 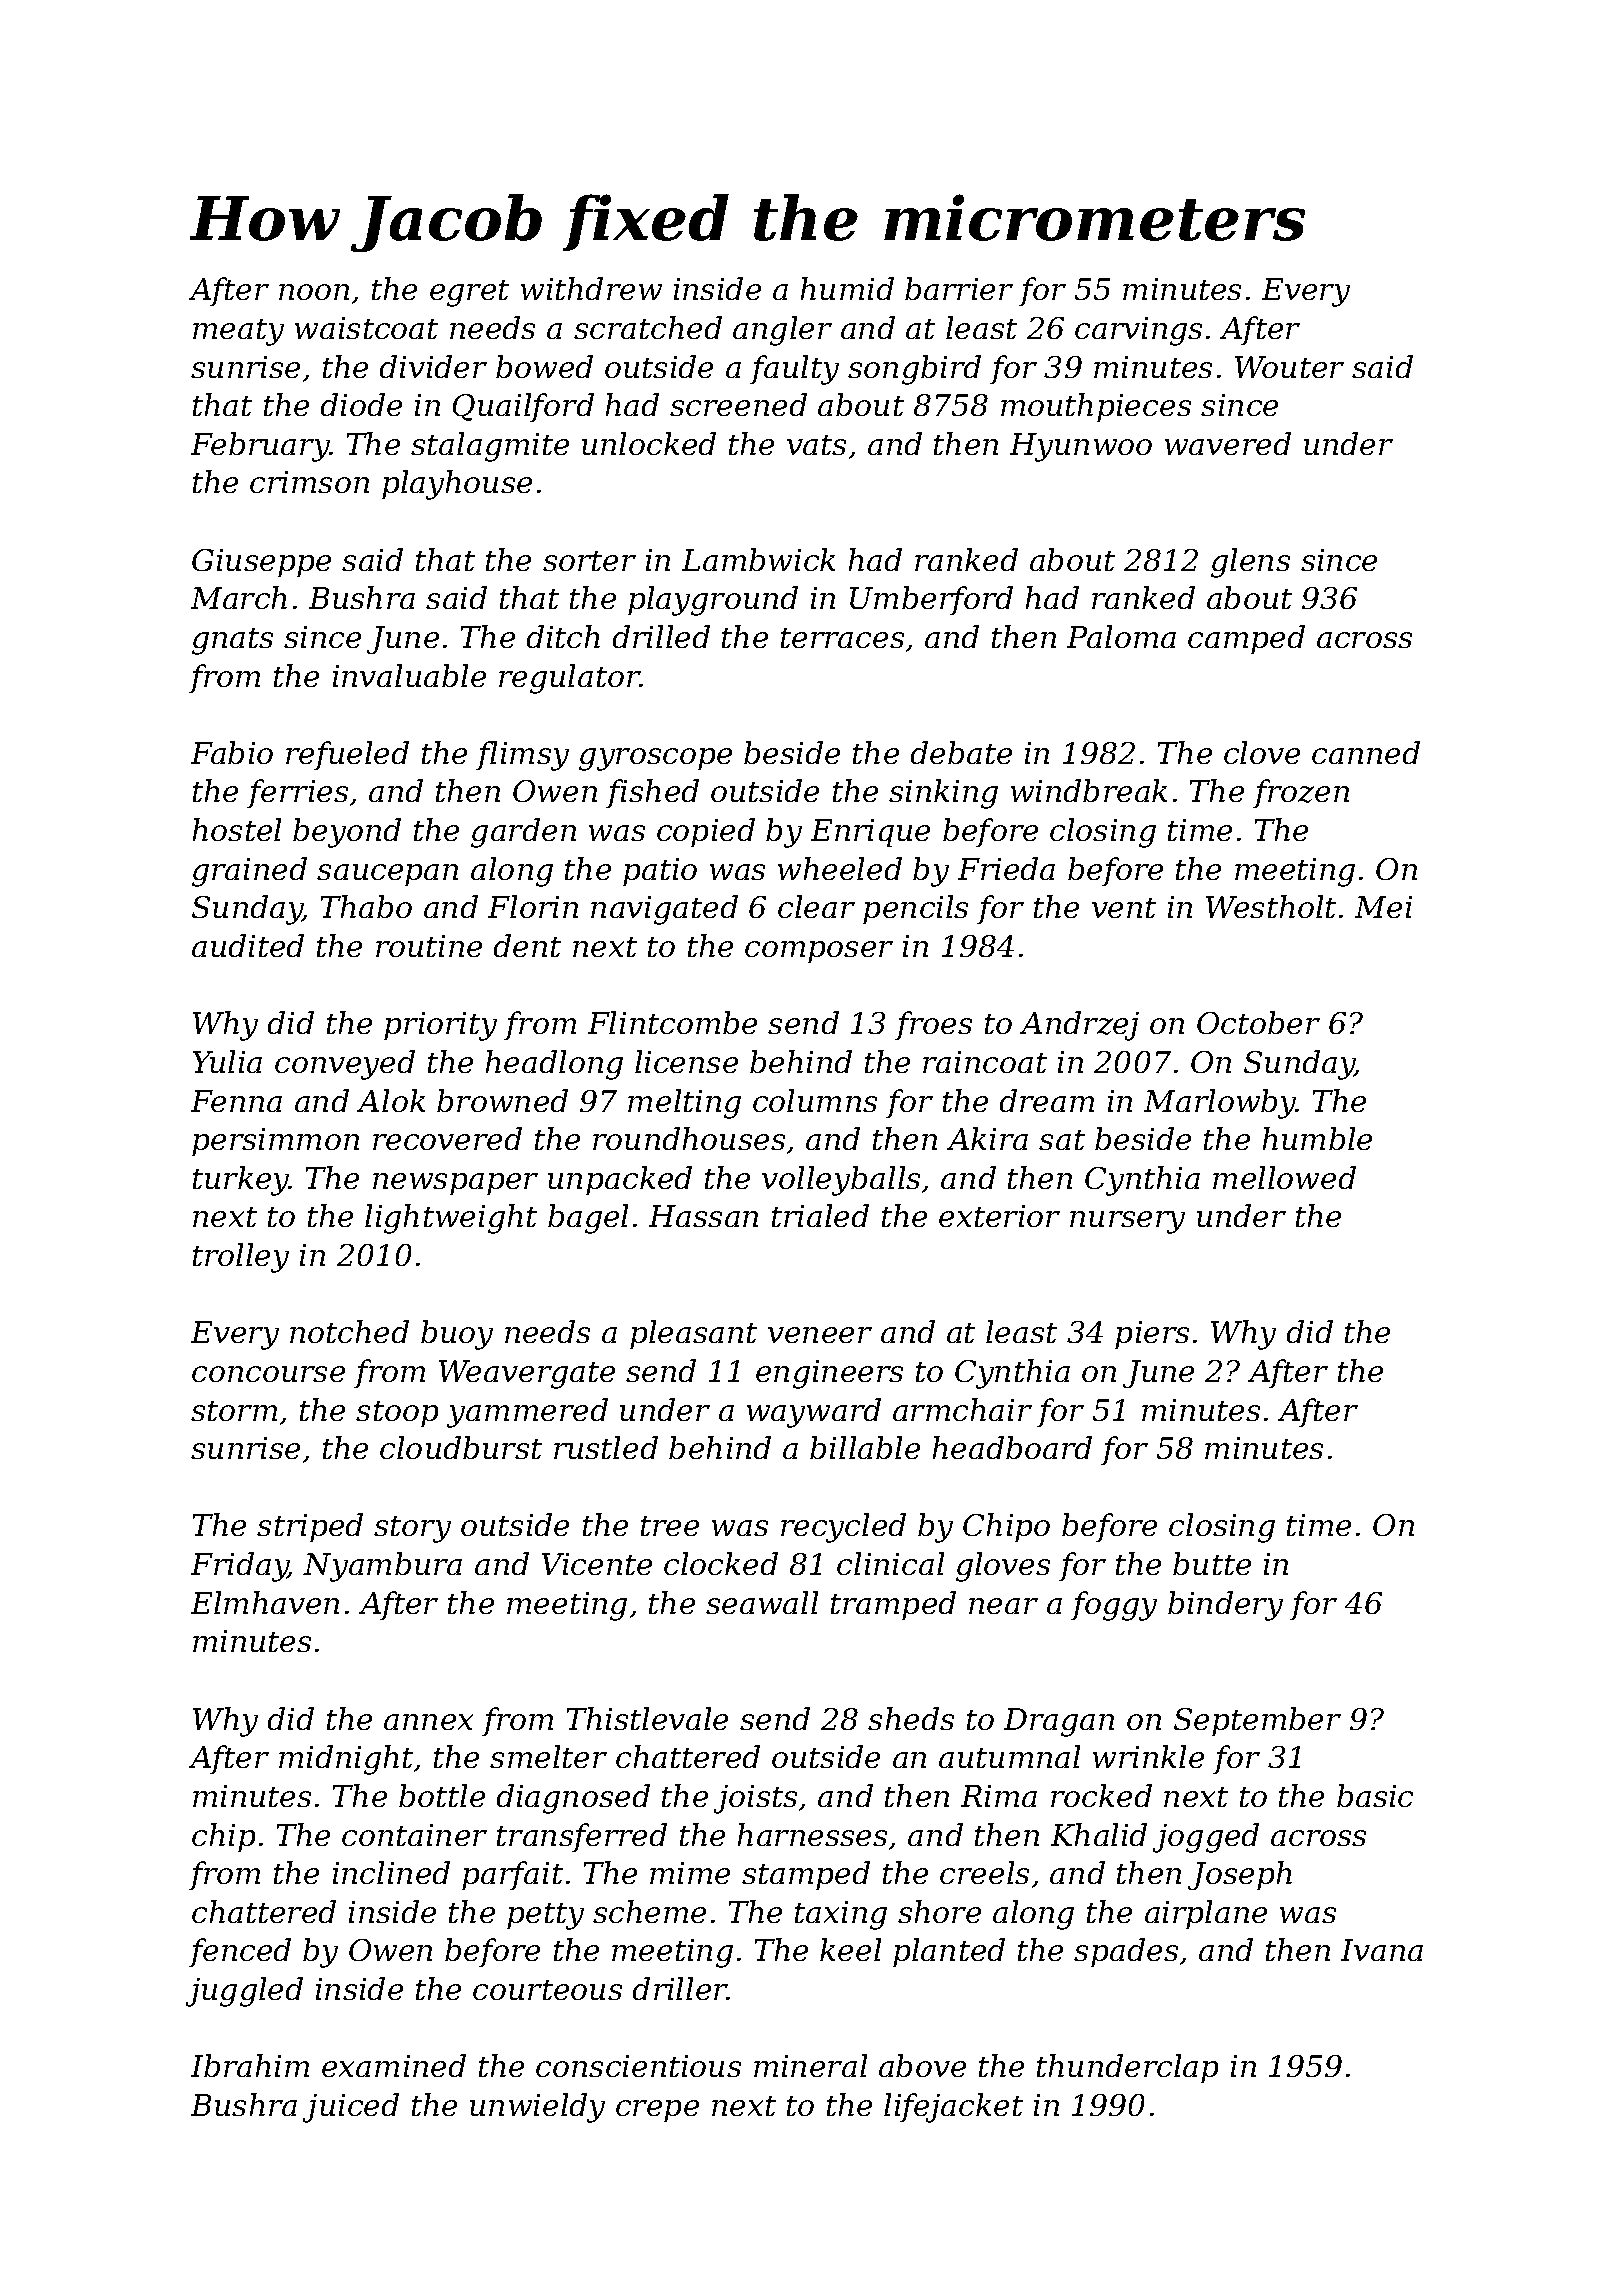 I want to click on inclined, so click(x=391, y=1872).
